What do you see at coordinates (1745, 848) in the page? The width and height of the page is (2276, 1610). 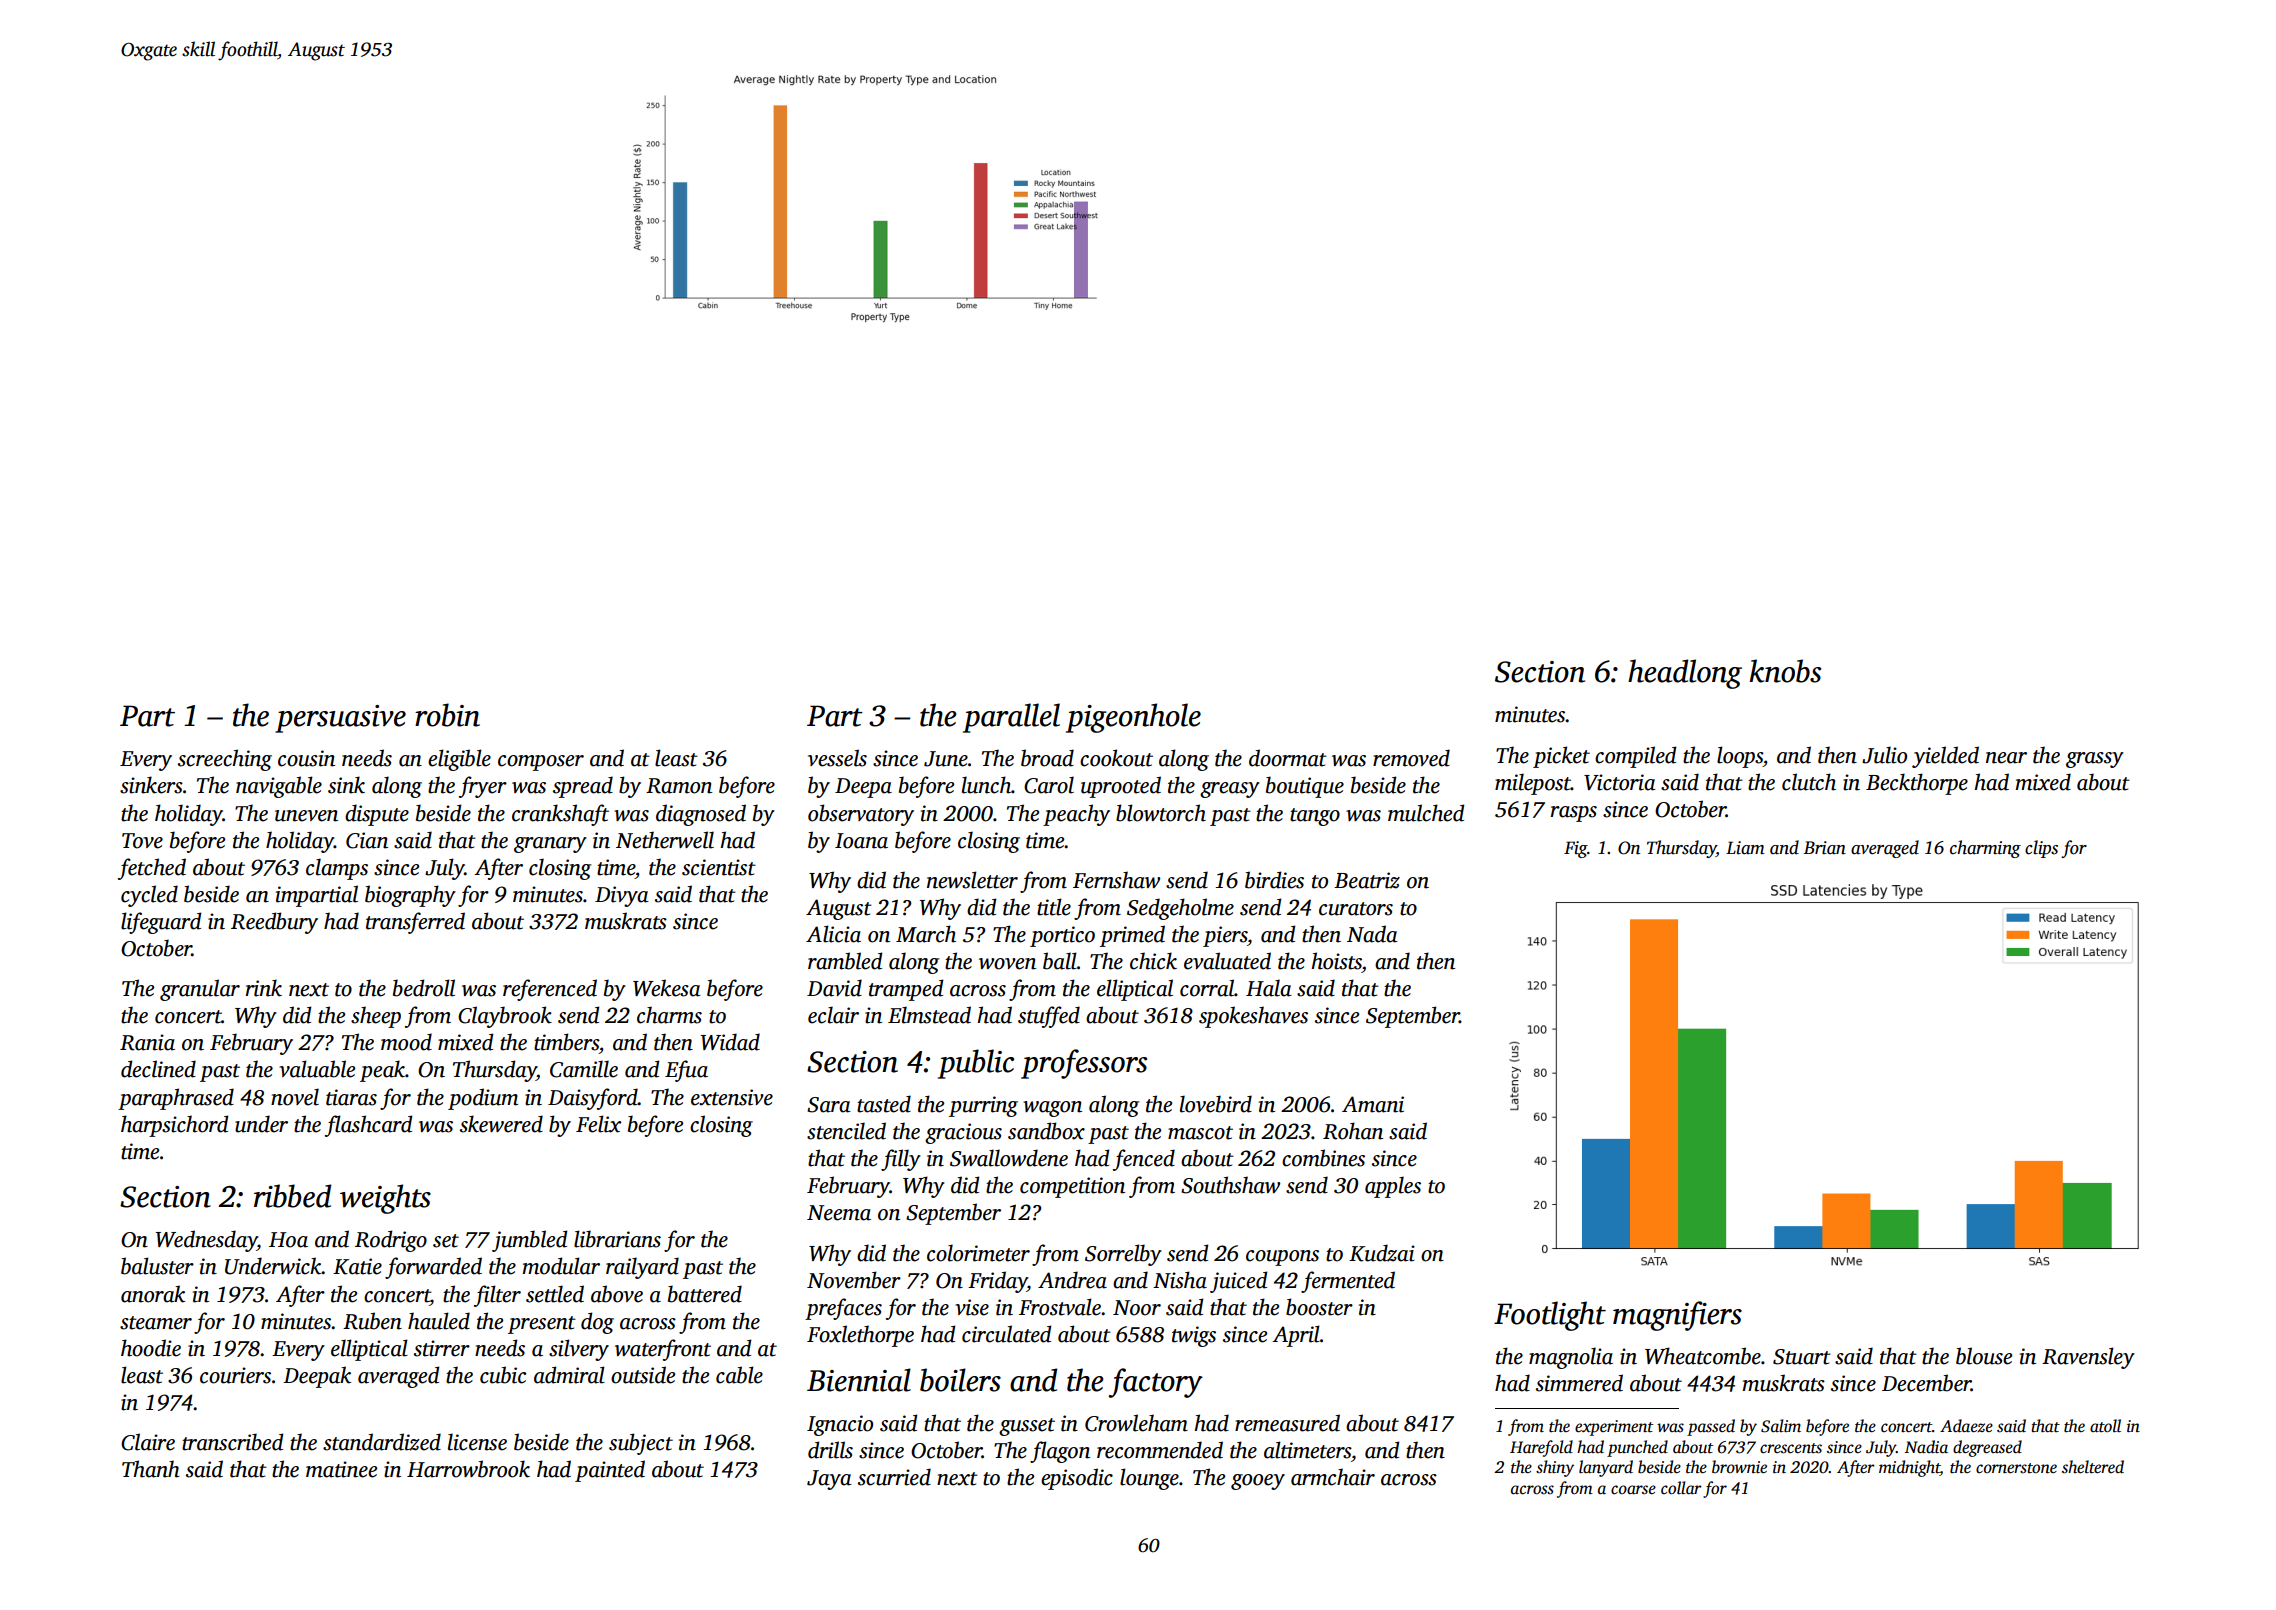 I see `Liam` at bounding box center [1745, 848].
